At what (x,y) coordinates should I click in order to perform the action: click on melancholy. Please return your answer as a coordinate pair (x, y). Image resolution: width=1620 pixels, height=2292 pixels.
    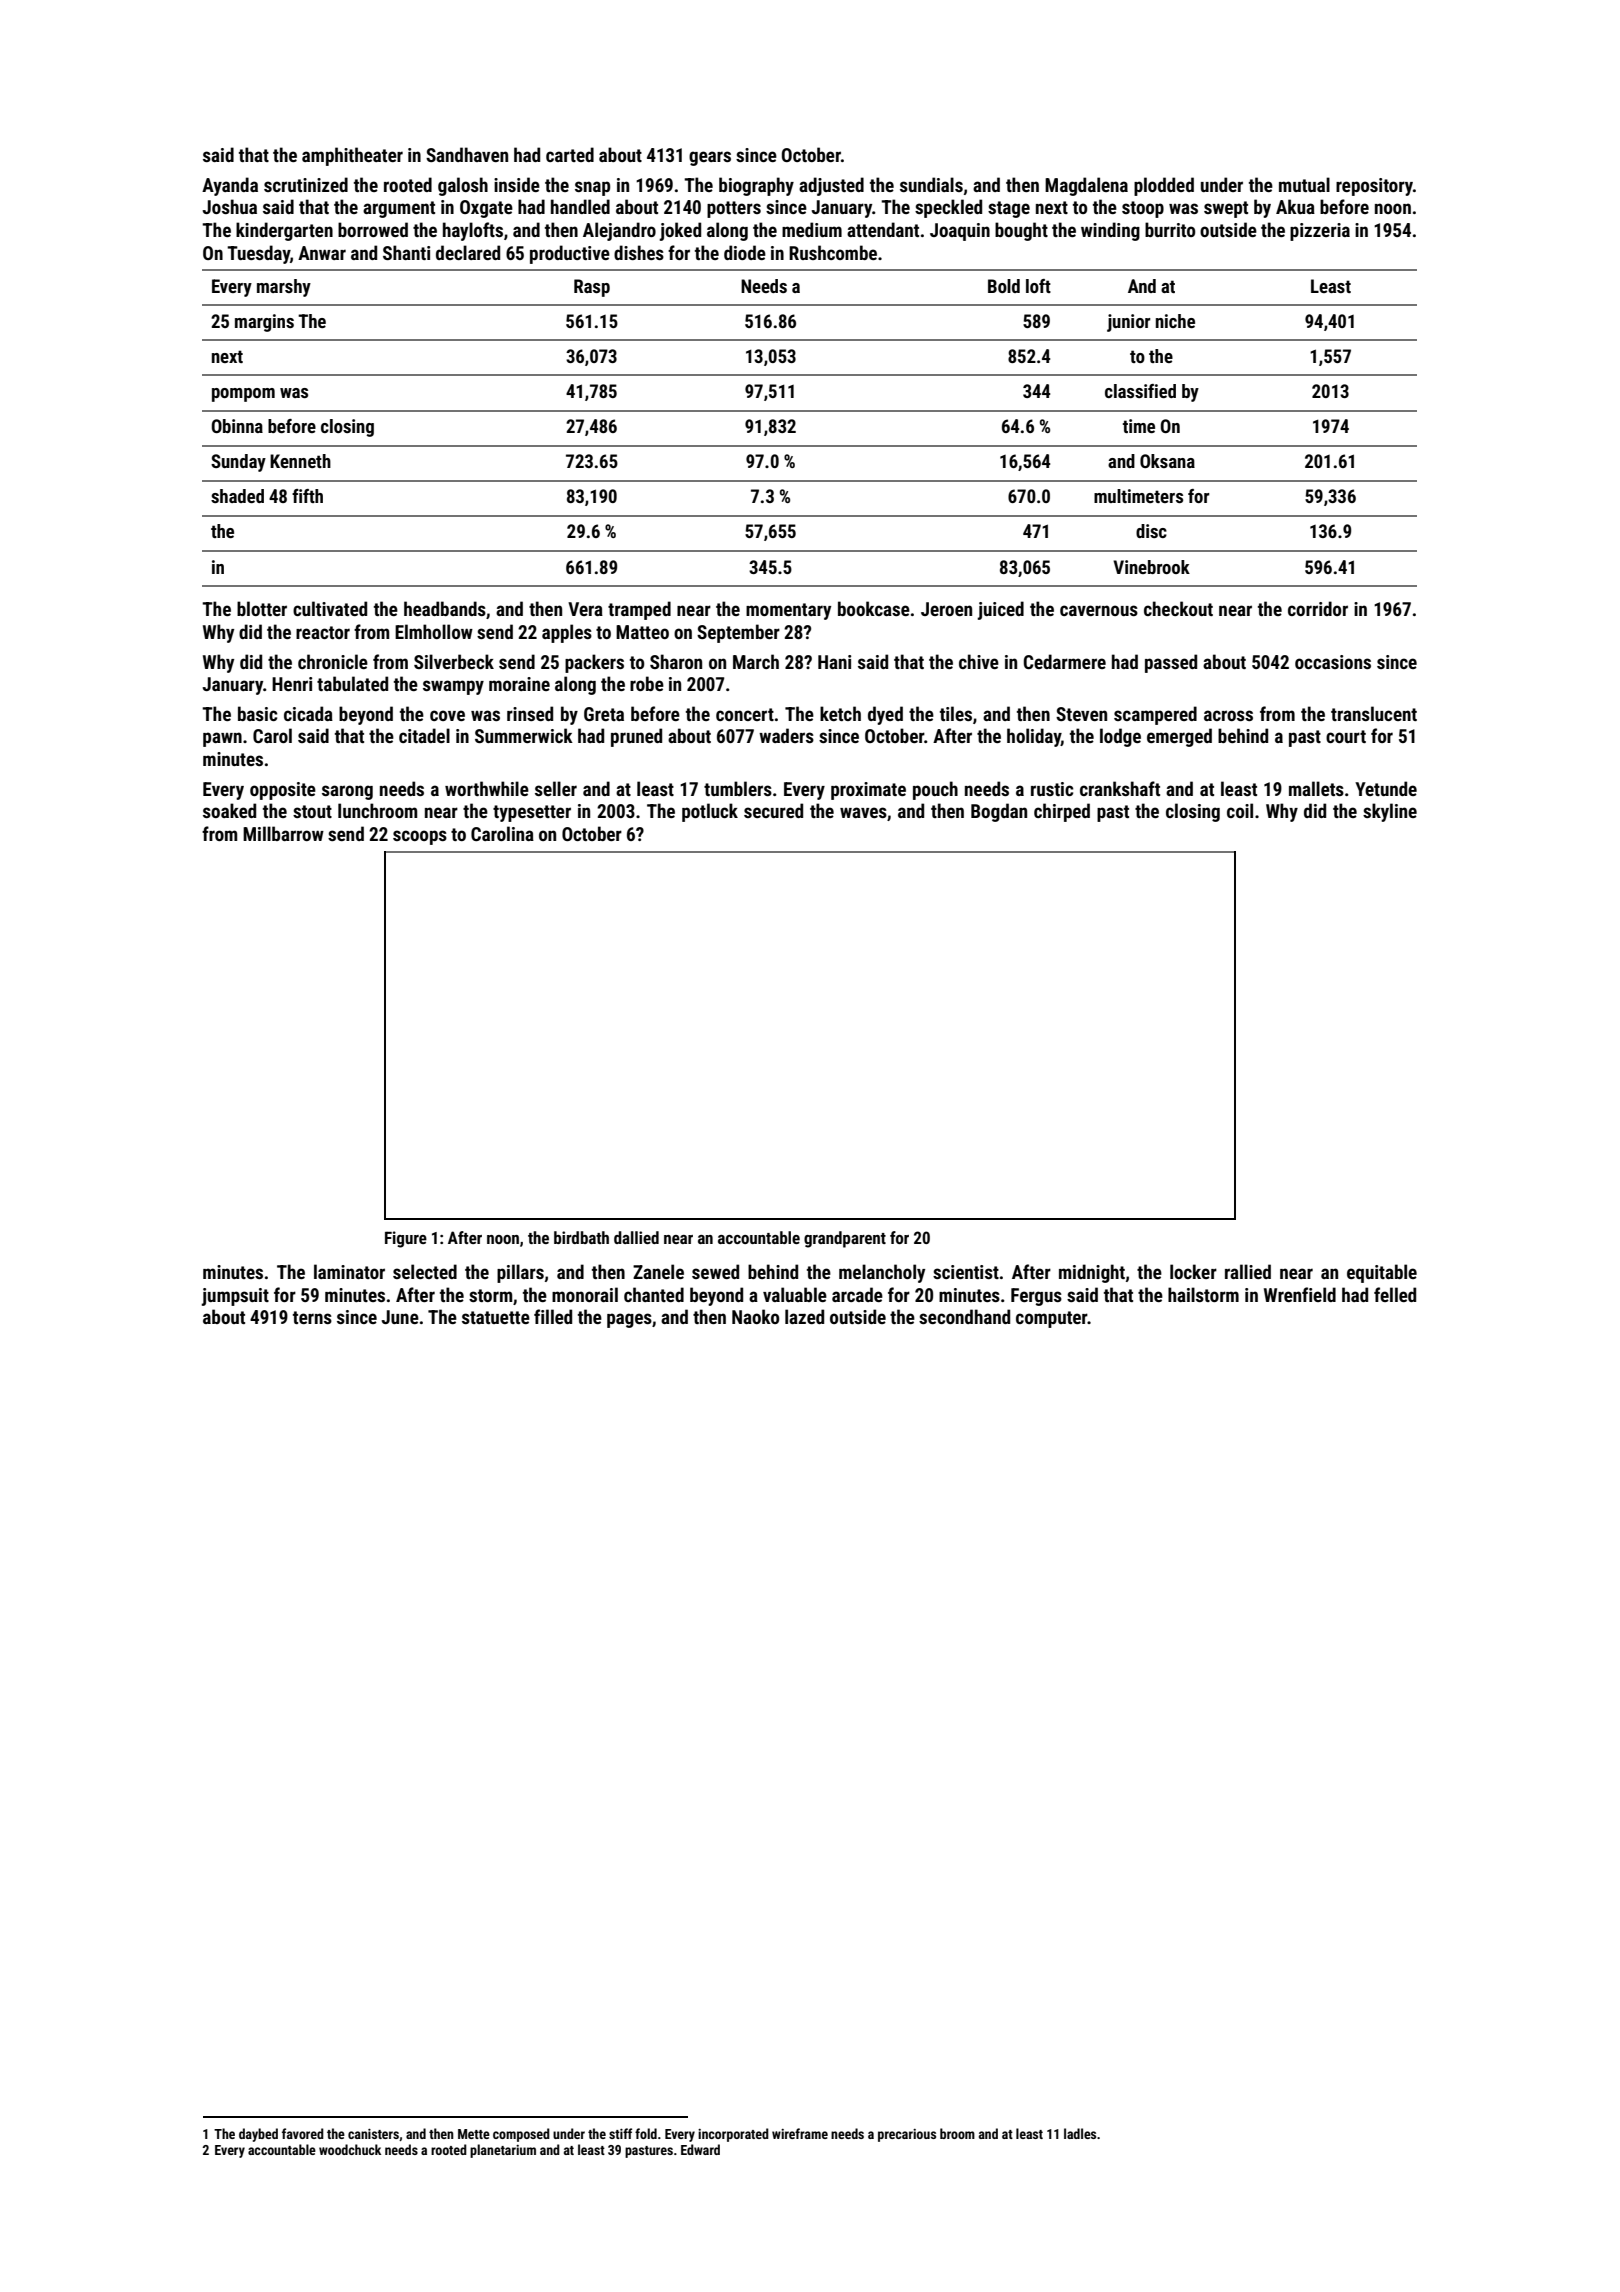
    Looking at the image, I should click on (882, 1273).
